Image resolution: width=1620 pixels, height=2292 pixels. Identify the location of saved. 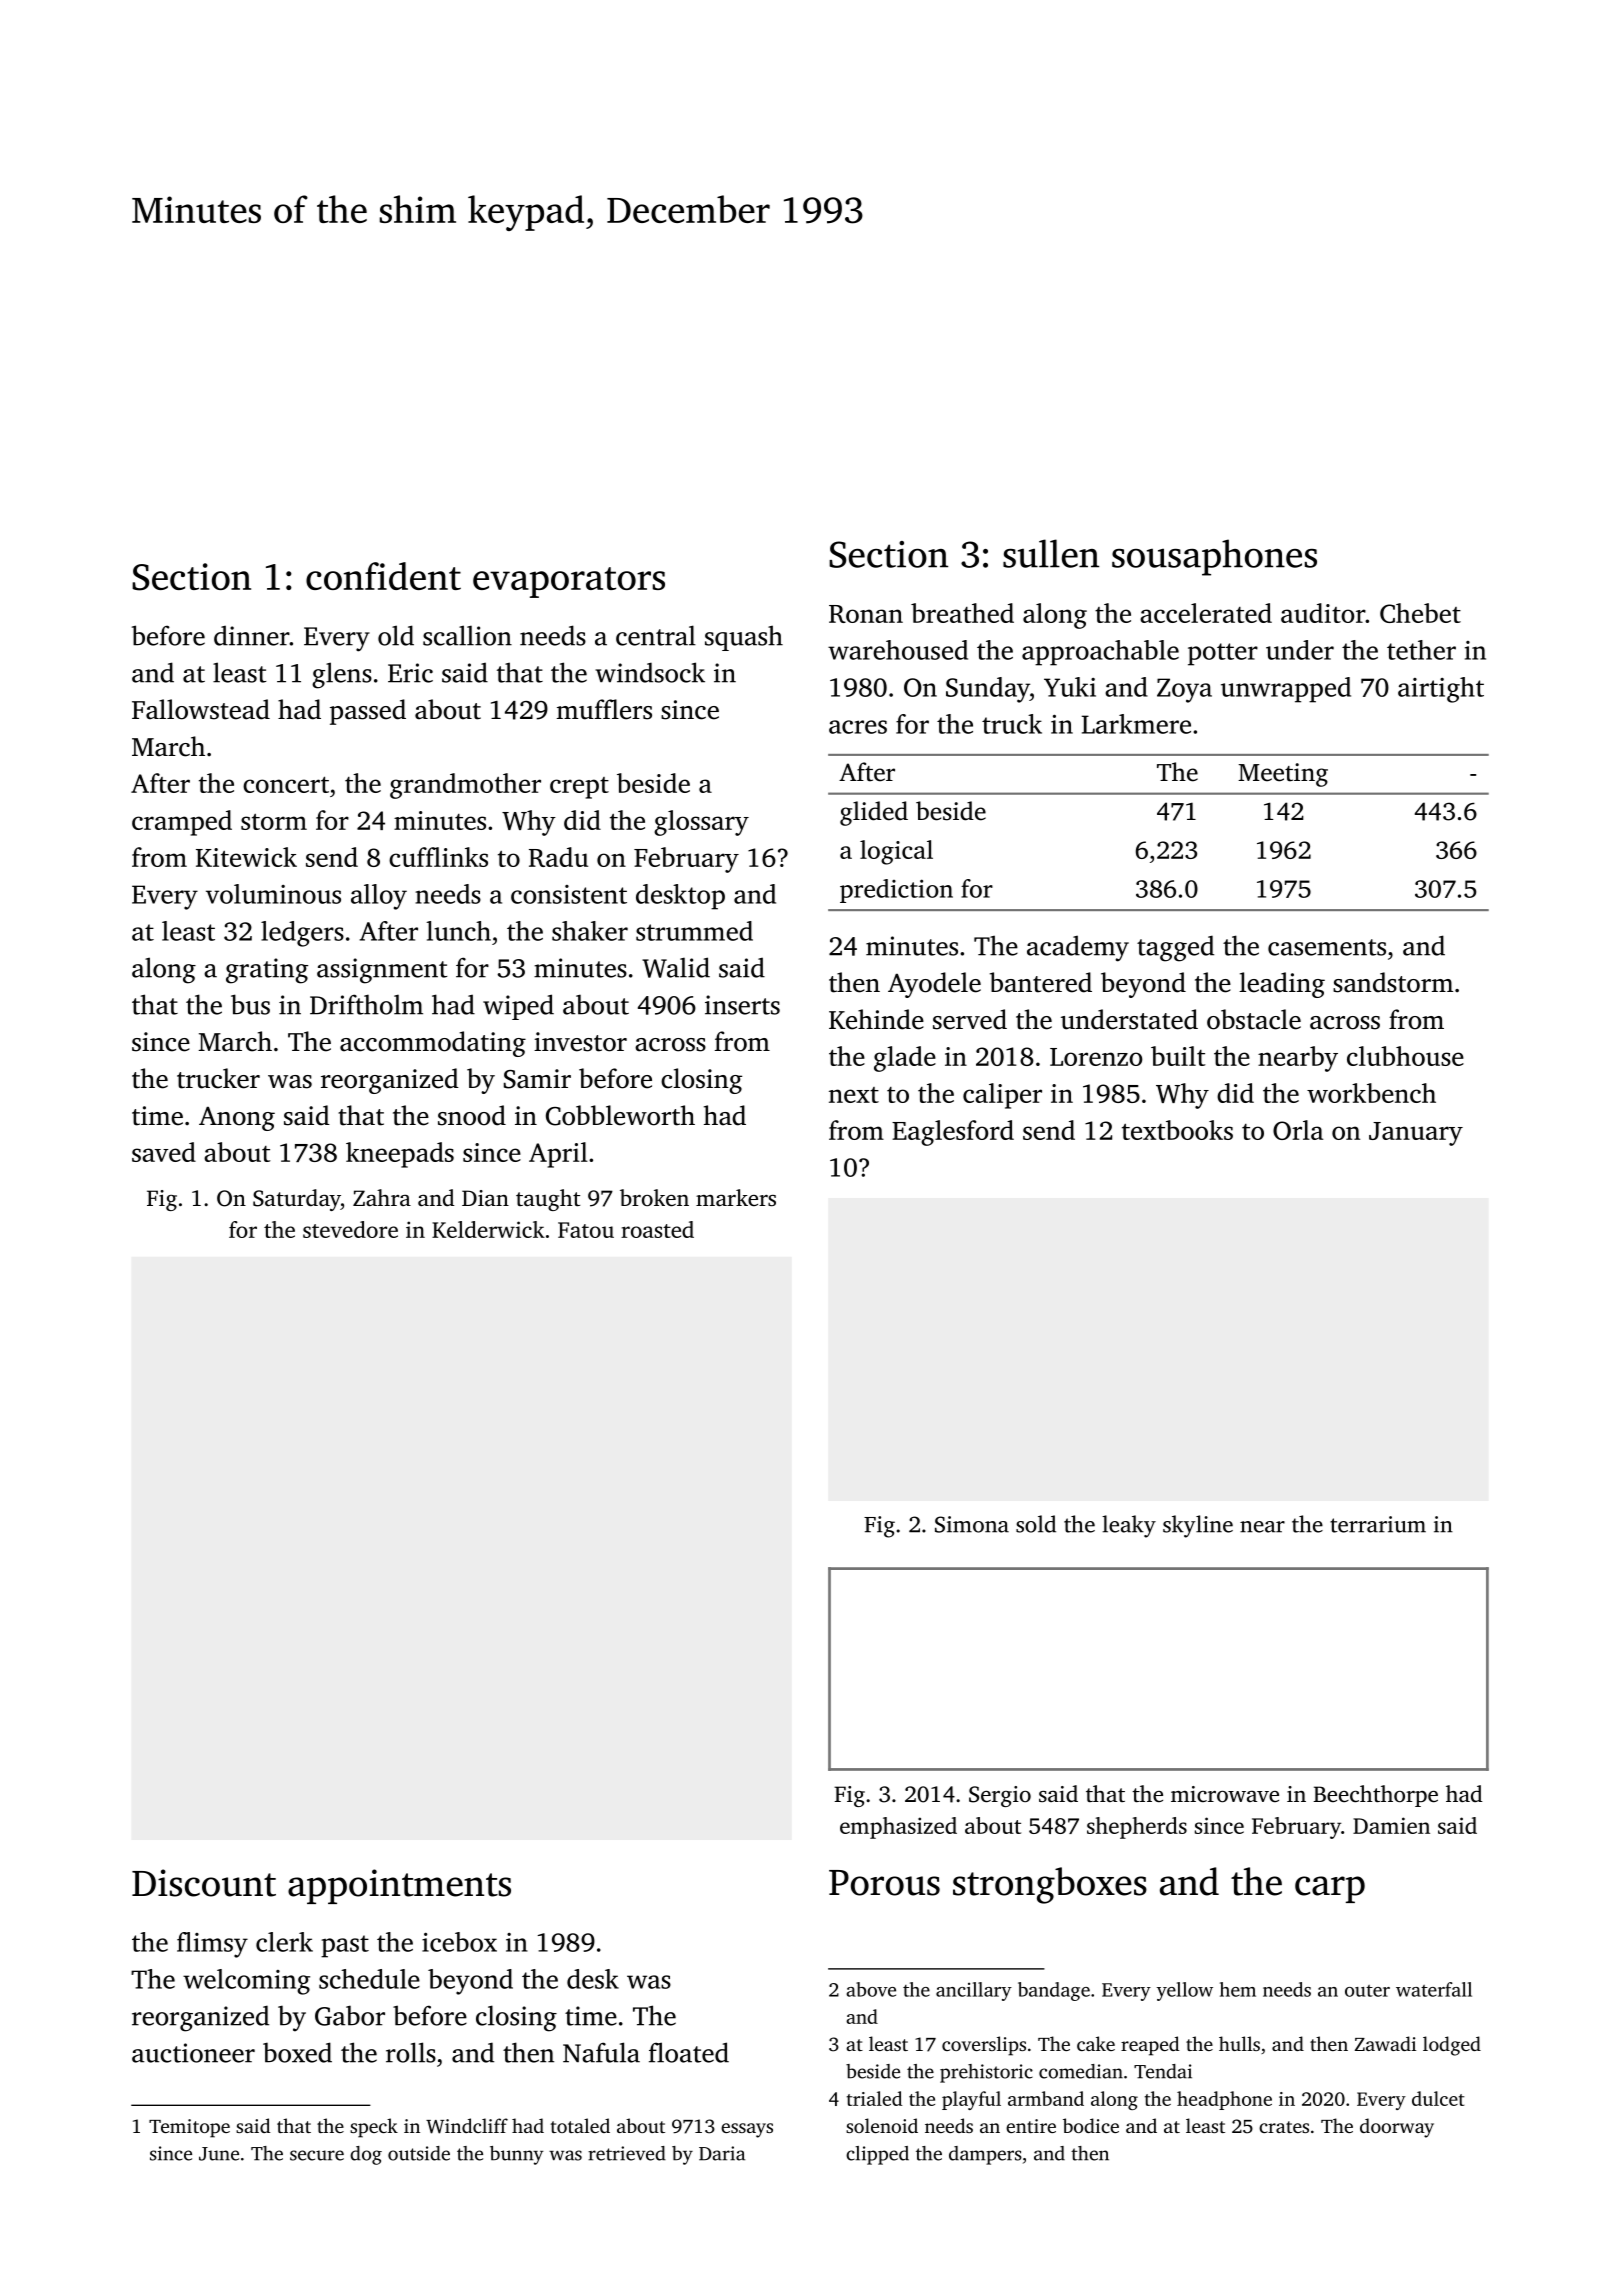
(164, 1152).
